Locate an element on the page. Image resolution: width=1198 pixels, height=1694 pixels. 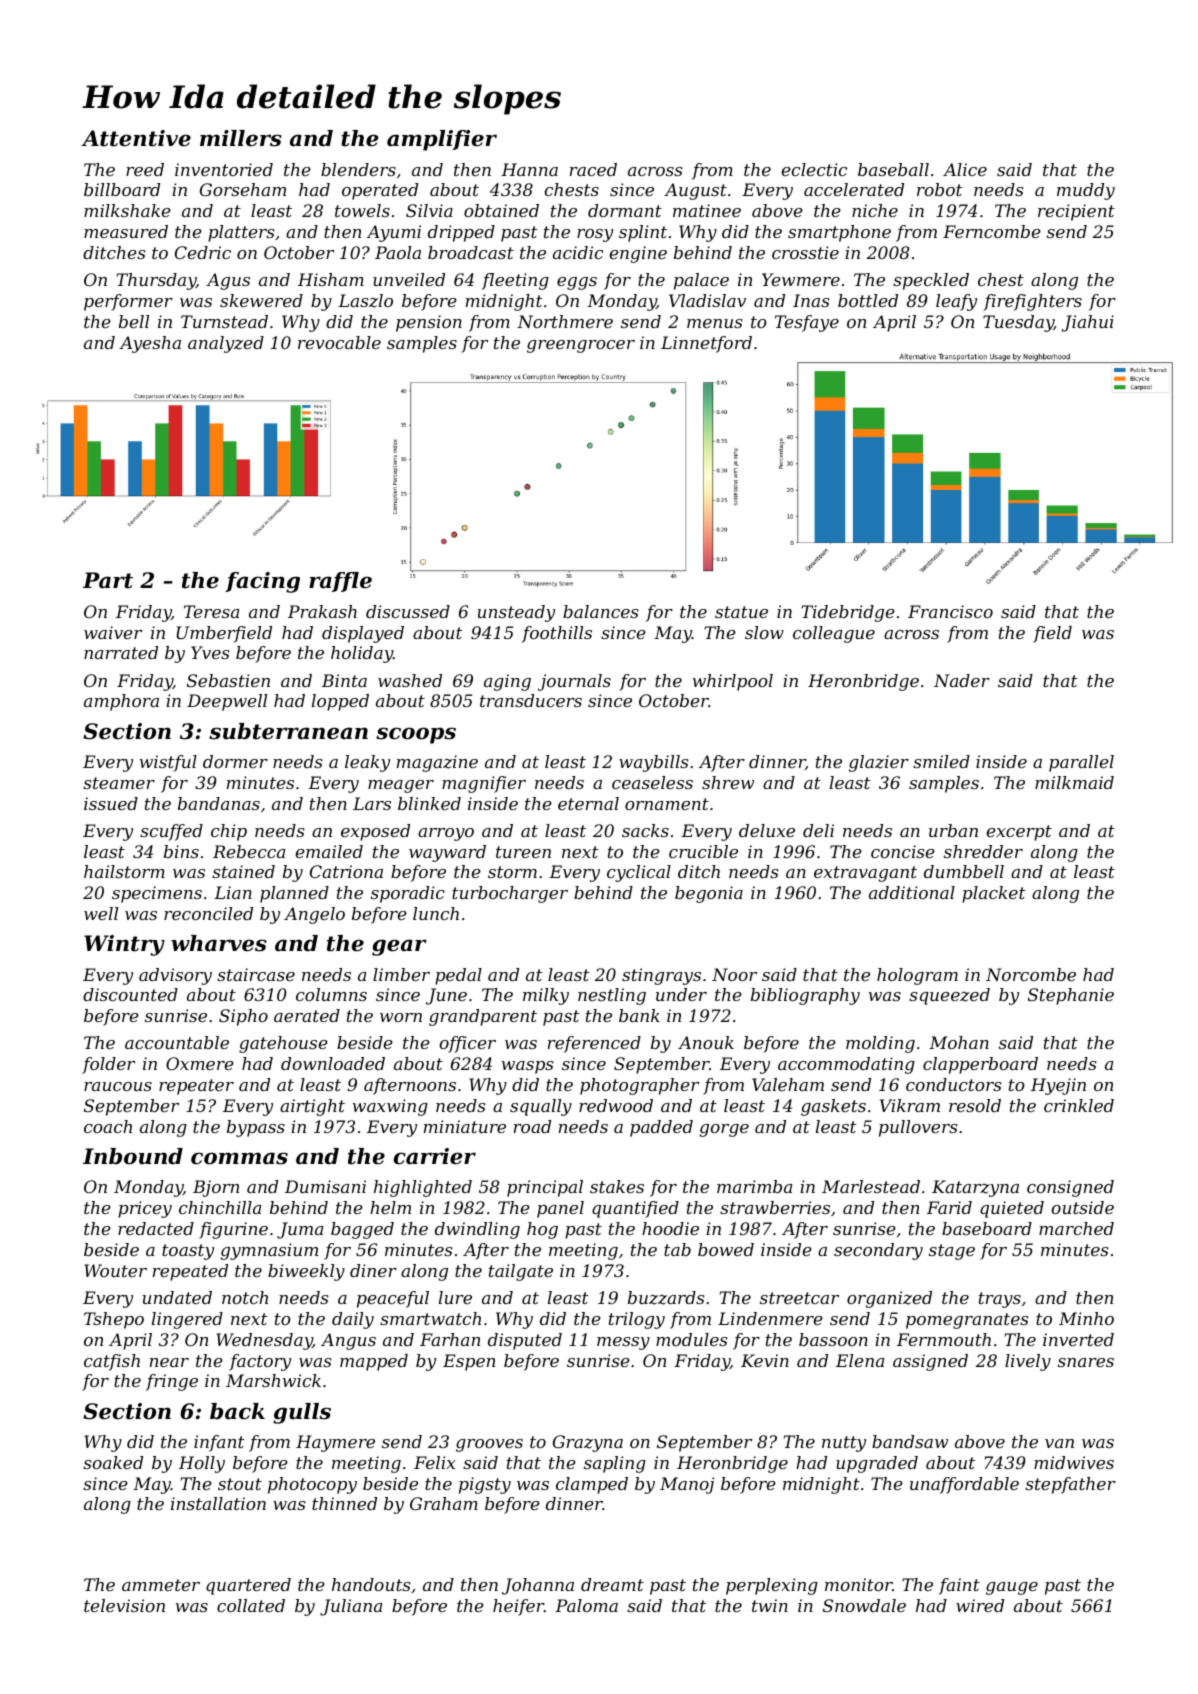
analyzed is located at coordinates (226, 344).
